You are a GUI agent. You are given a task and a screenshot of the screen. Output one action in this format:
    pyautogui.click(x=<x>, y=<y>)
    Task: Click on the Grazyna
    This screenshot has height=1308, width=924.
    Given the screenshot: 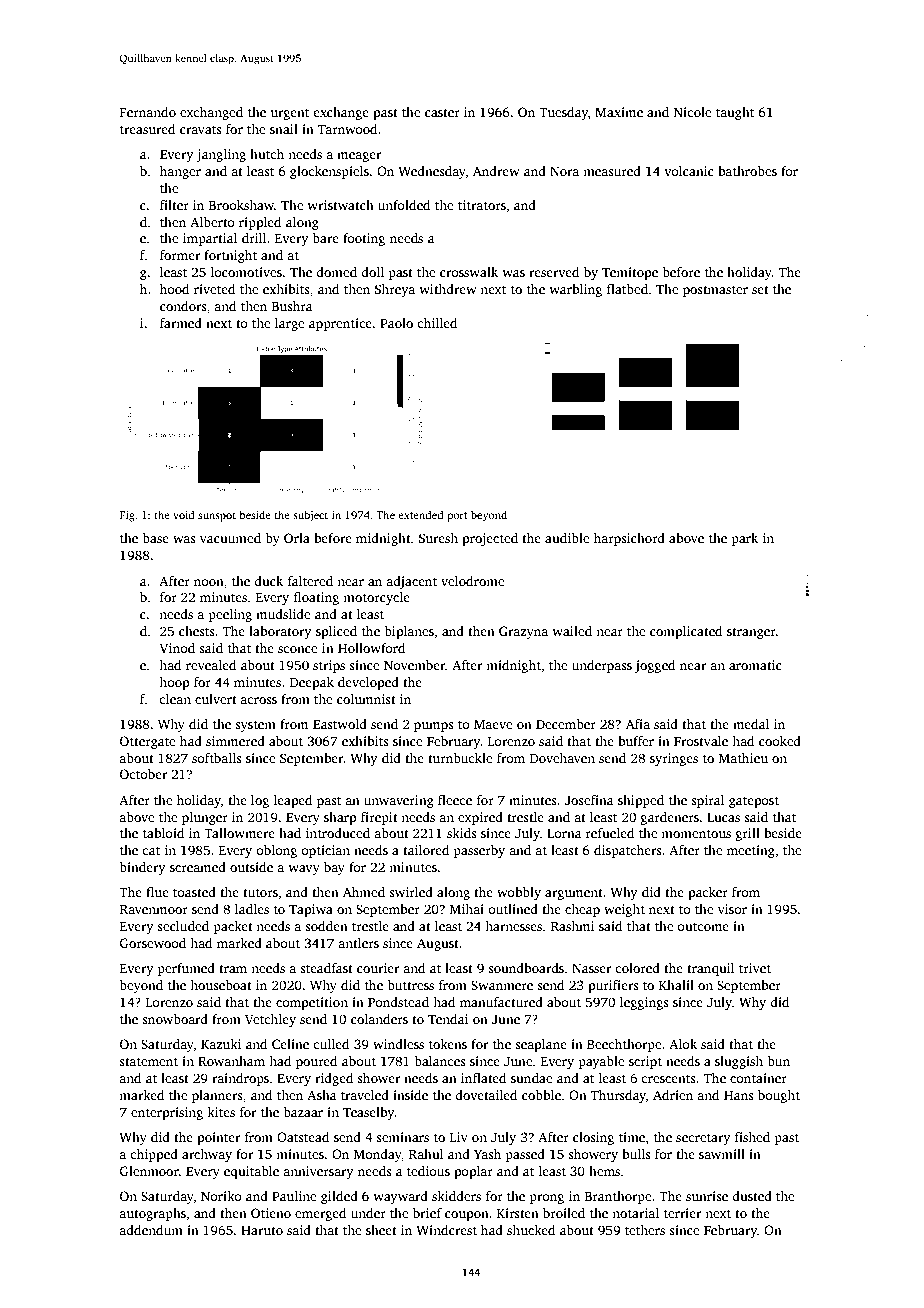 What is the action you would take?
    pyautogui.click(x=523, y=632)
